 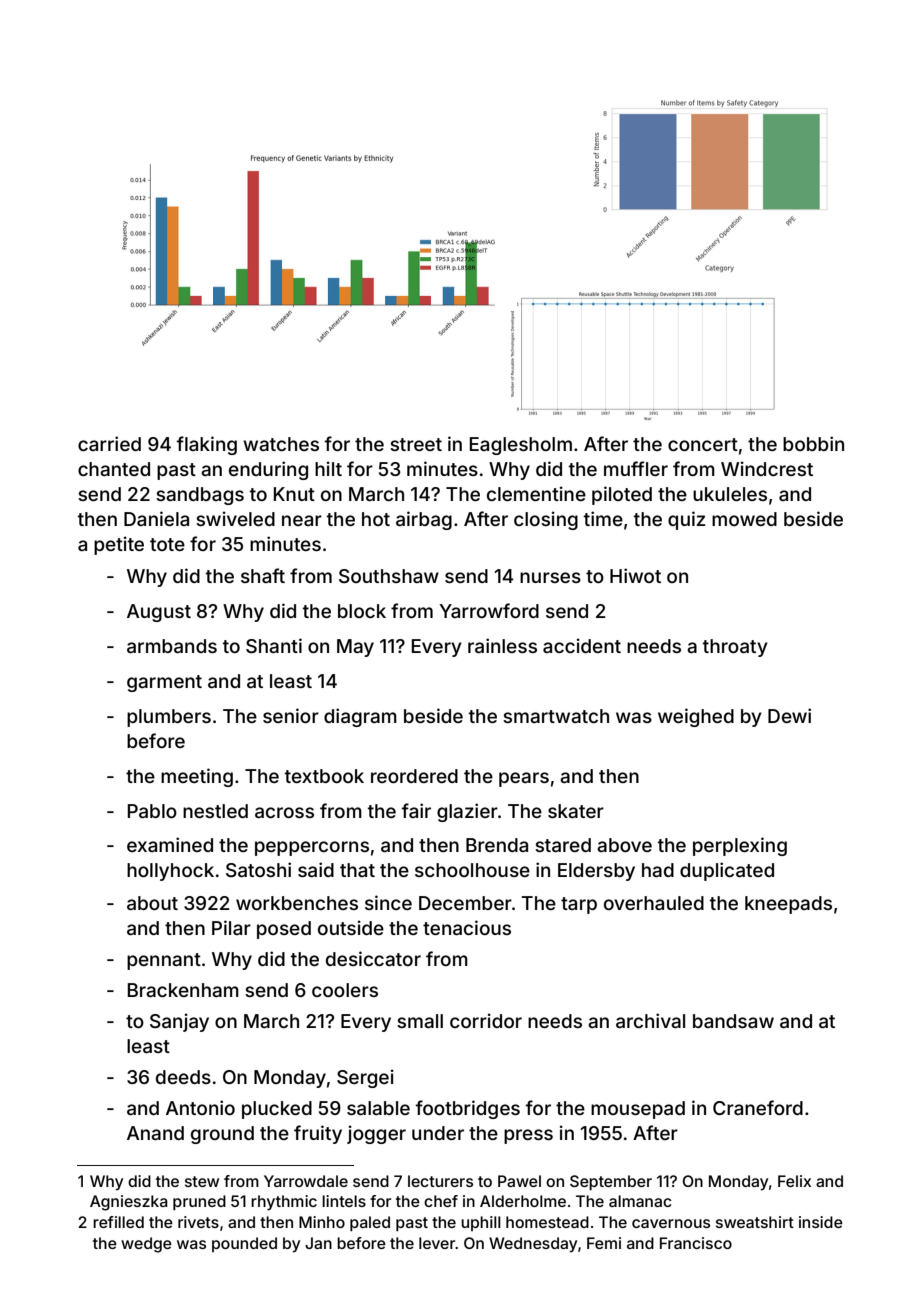 I want to click on above, so click(x=624, y=845).
